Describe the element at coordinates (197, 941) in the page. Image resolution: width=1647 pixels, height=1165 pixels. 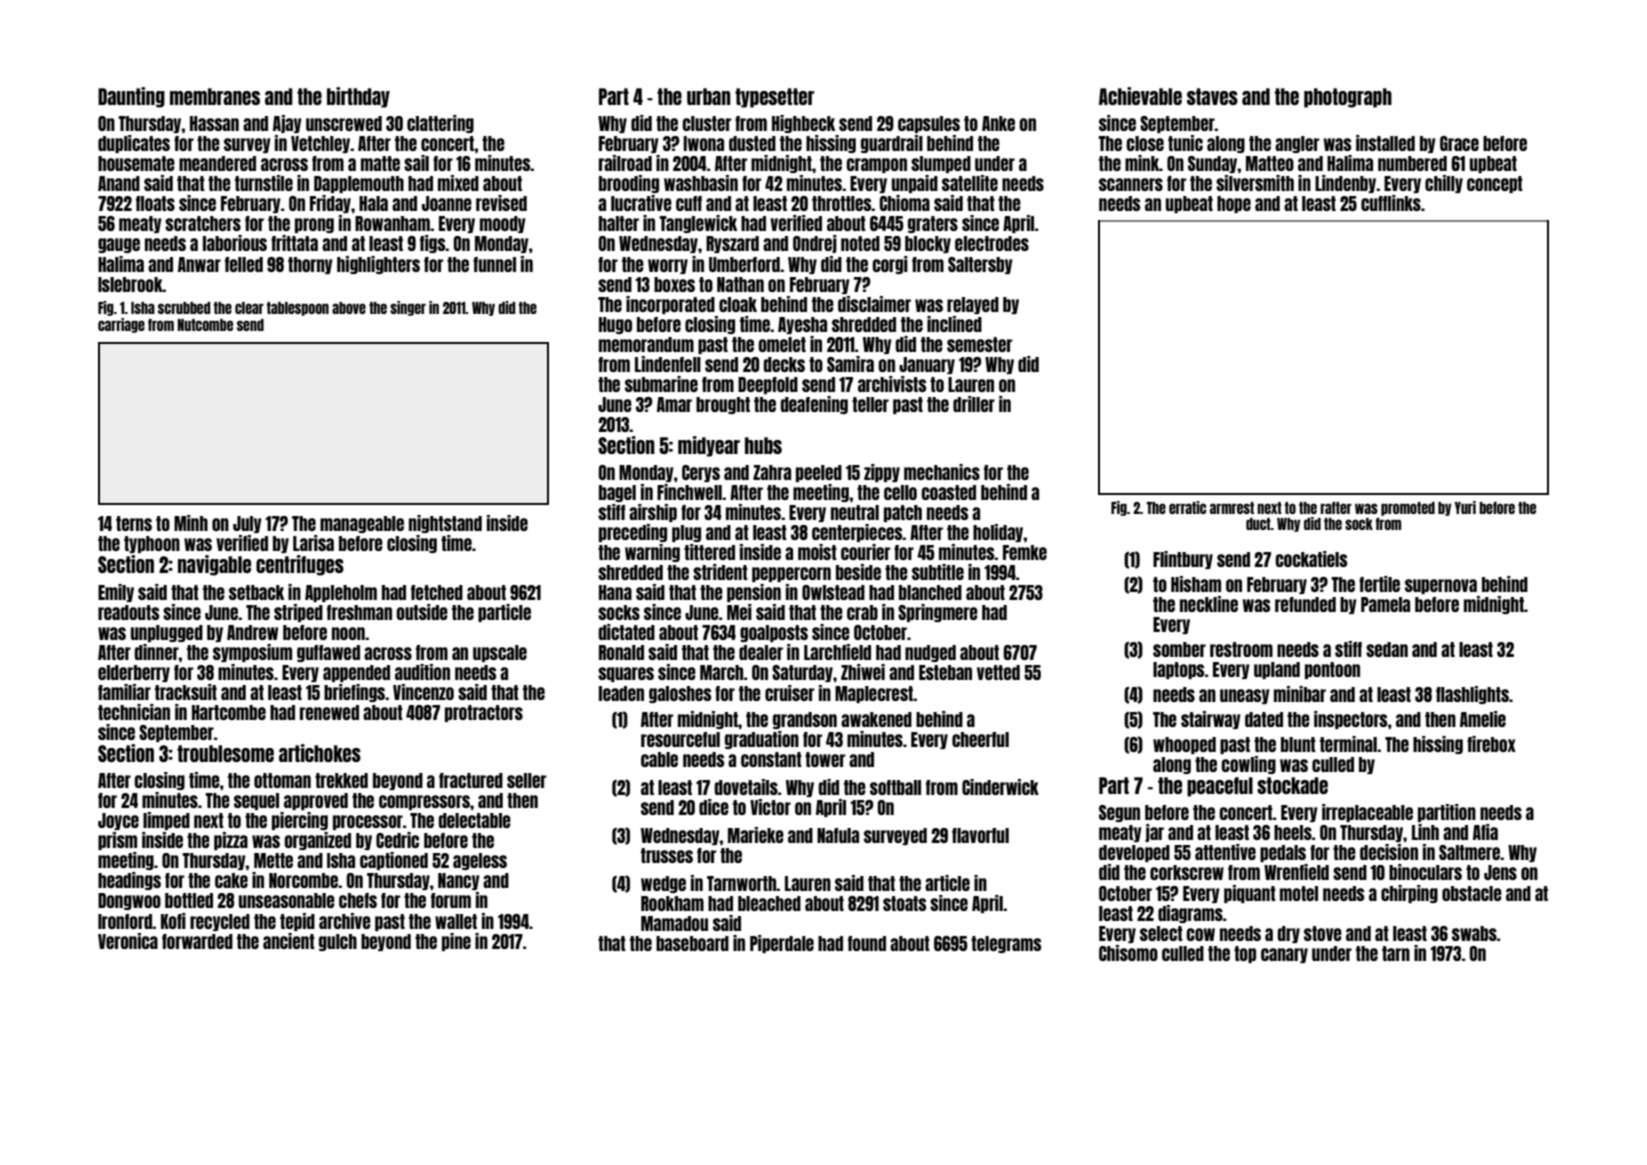
I see `forwarded` at that location.
